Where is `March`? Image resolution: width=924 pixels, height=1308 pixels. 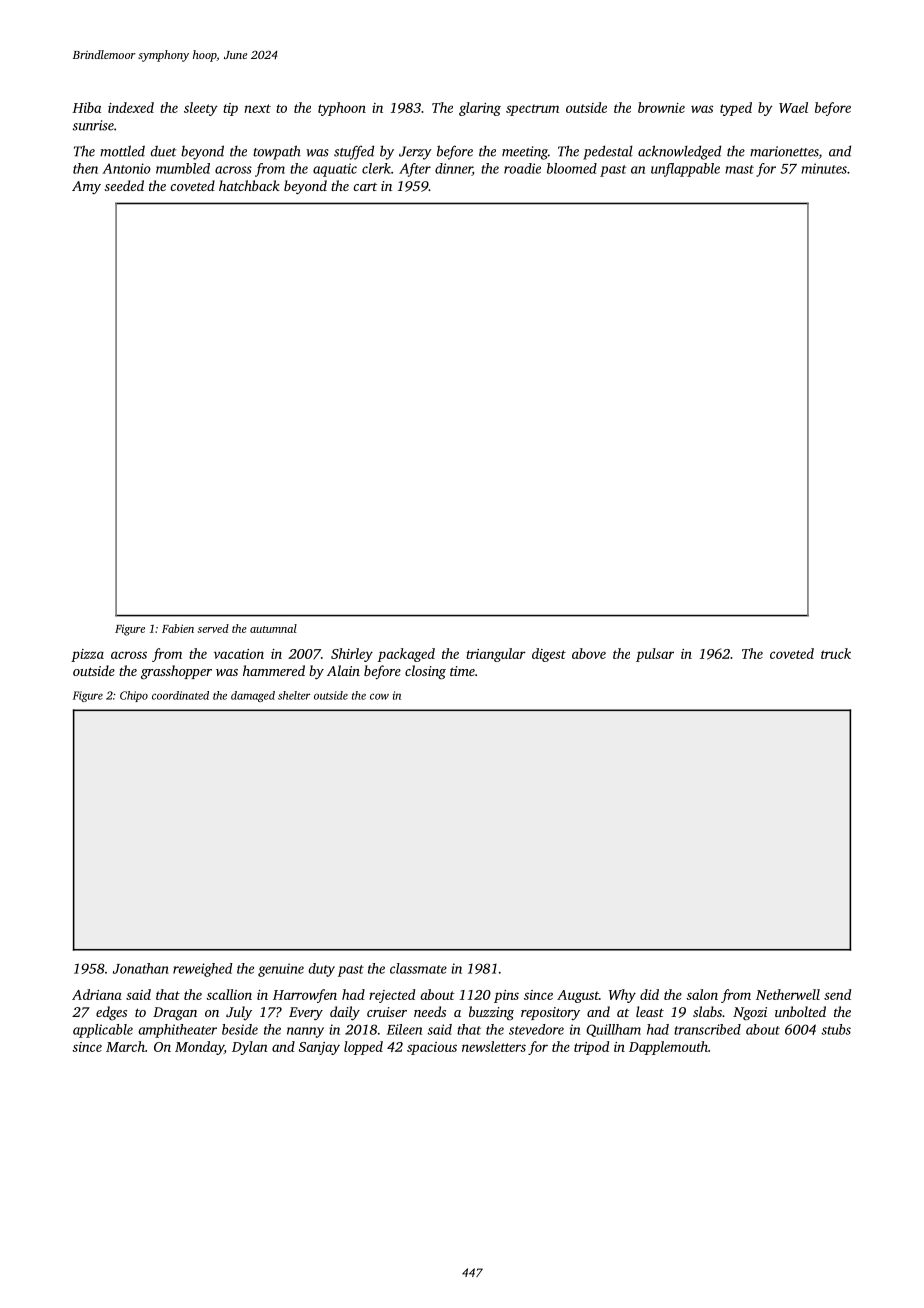
March is located at coordinates (125, 1046).
